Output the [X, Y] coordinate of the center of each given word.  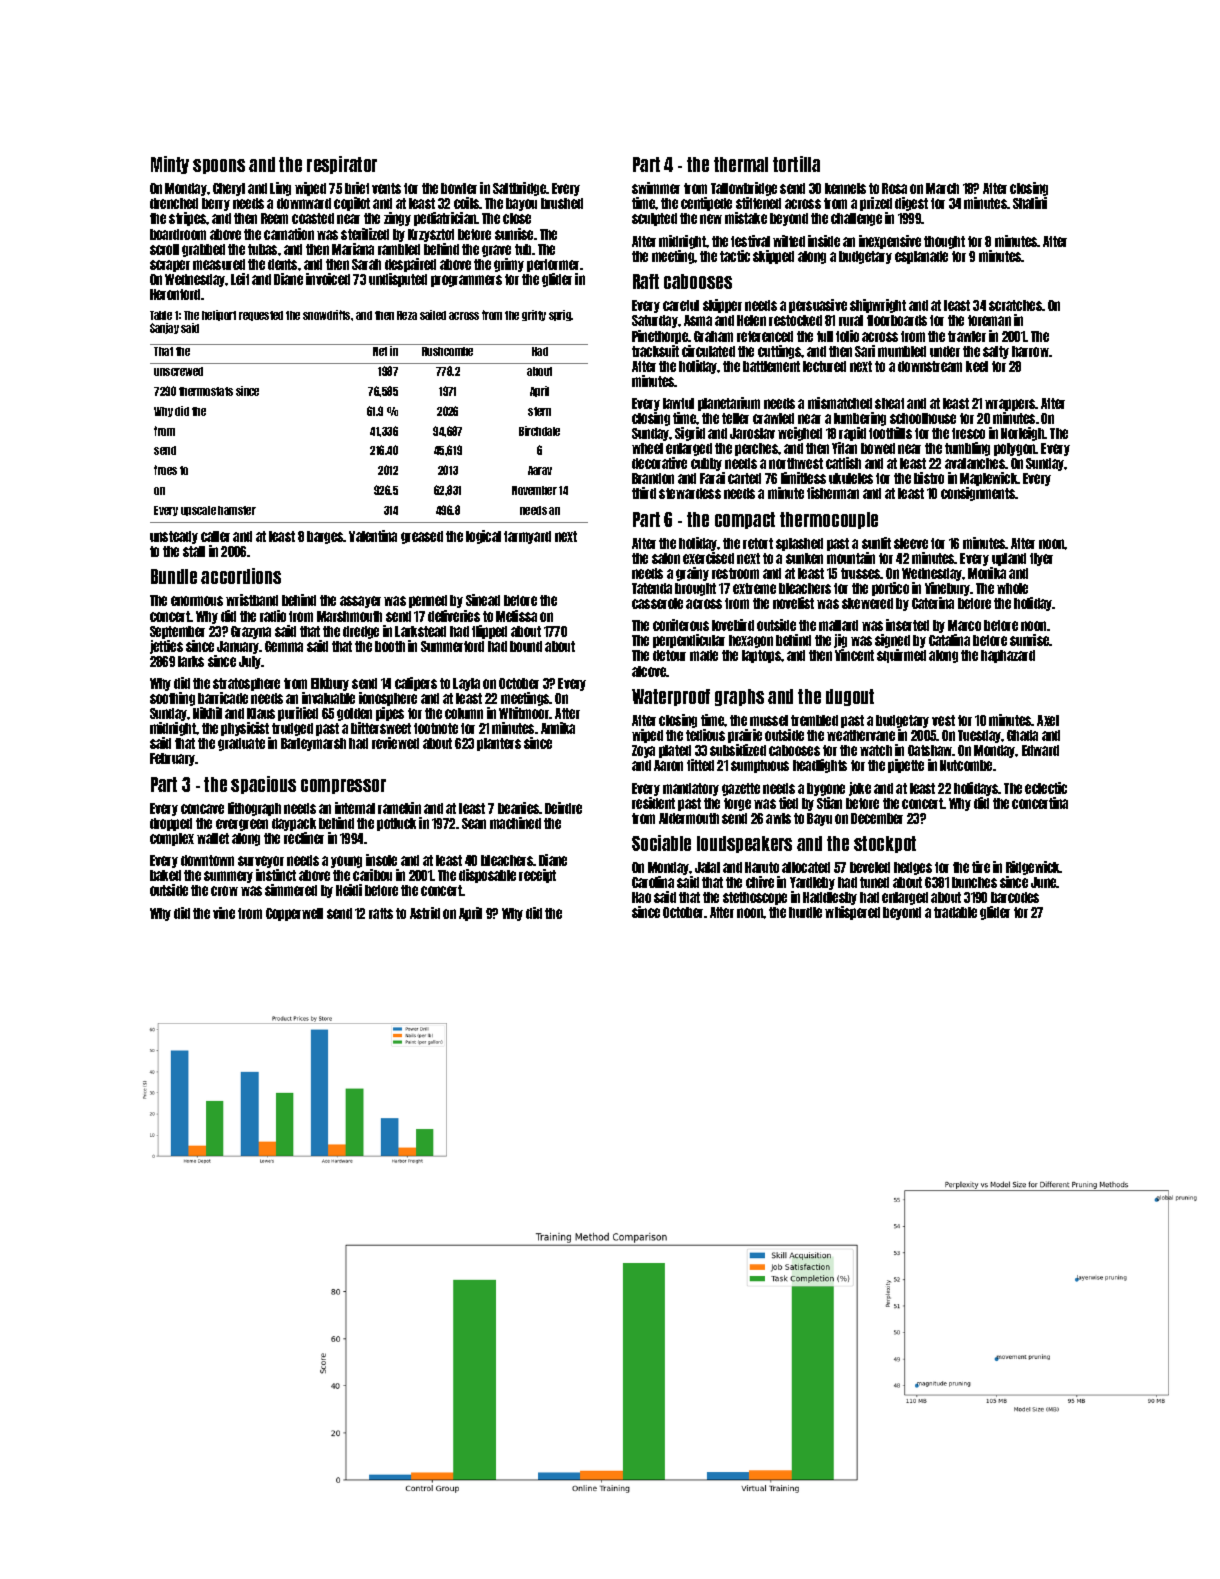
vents [386, 188]
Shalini [1030, 203]
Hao [641, 897]
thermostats [206, 391]
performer [553, 265]
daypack [294, 824]
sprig [560, 315]
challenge [856, 219]
